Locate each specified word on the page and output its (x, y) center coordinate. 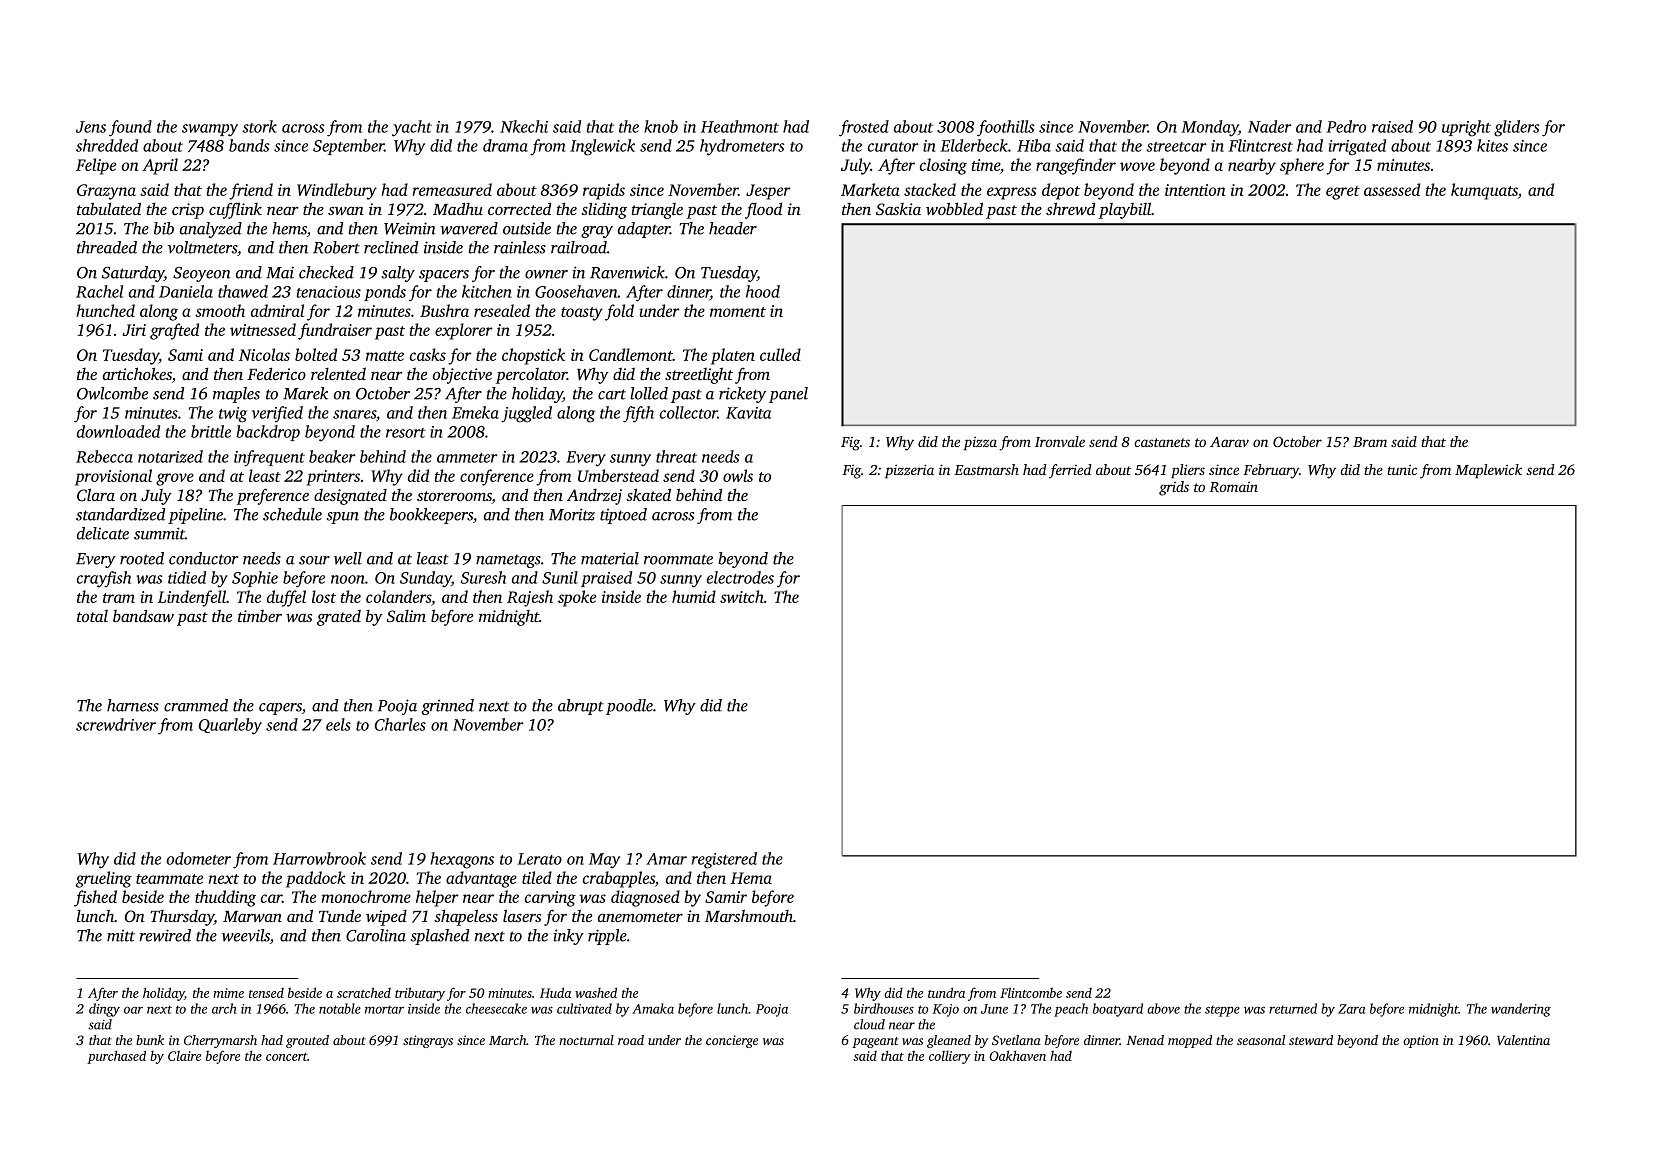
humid (694, 596)
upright (1466, 128)
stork (259, 126)
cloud (869, 1024)
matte (385, 356)
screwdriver (116, 724)
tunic (1402, 469)
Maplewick (1488, 471)
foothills (1005, 128)
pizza (980, 443)
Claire (184, 1056)
